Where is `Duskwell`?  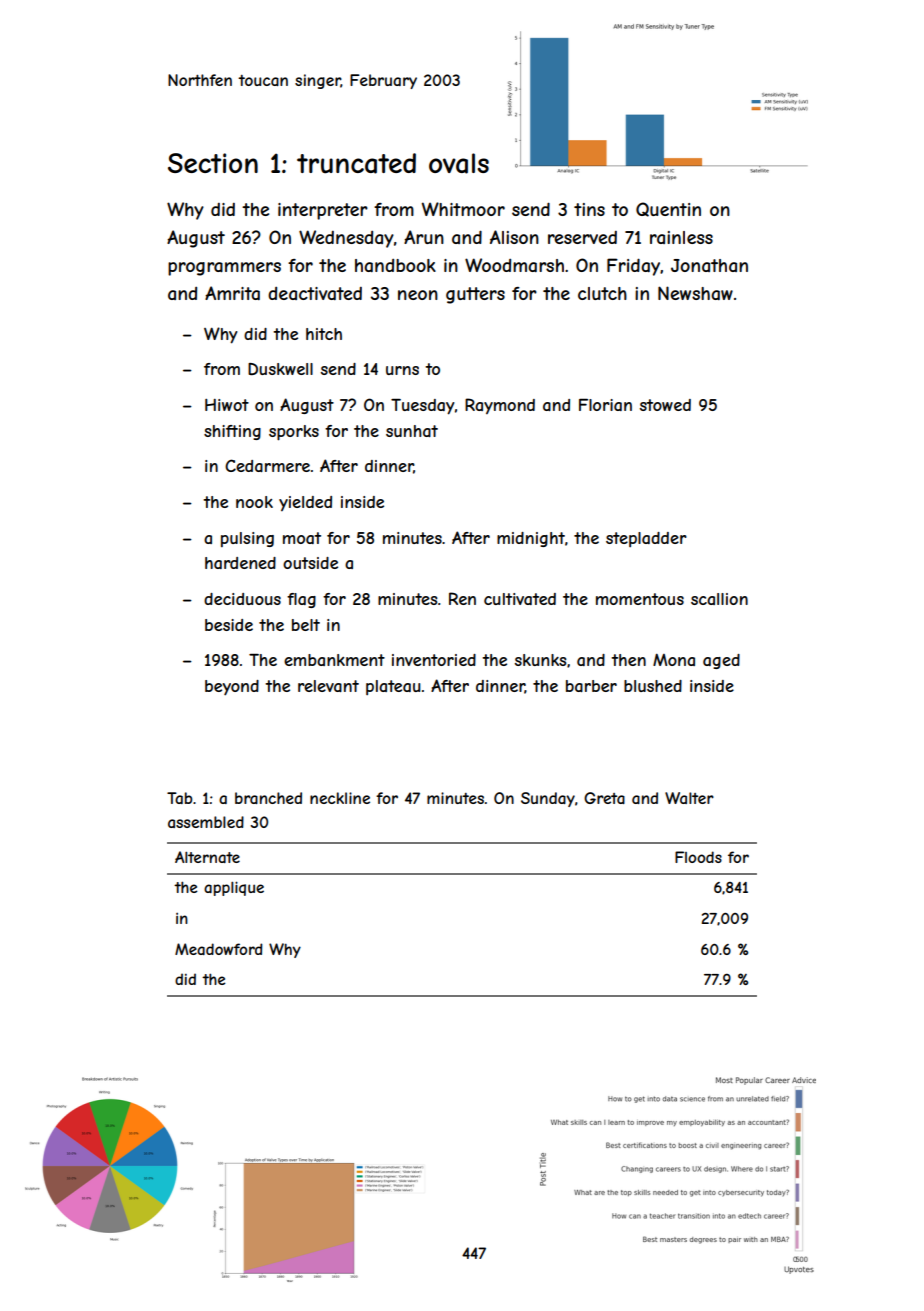 Duskwell is located at coordinates (280, 369).
